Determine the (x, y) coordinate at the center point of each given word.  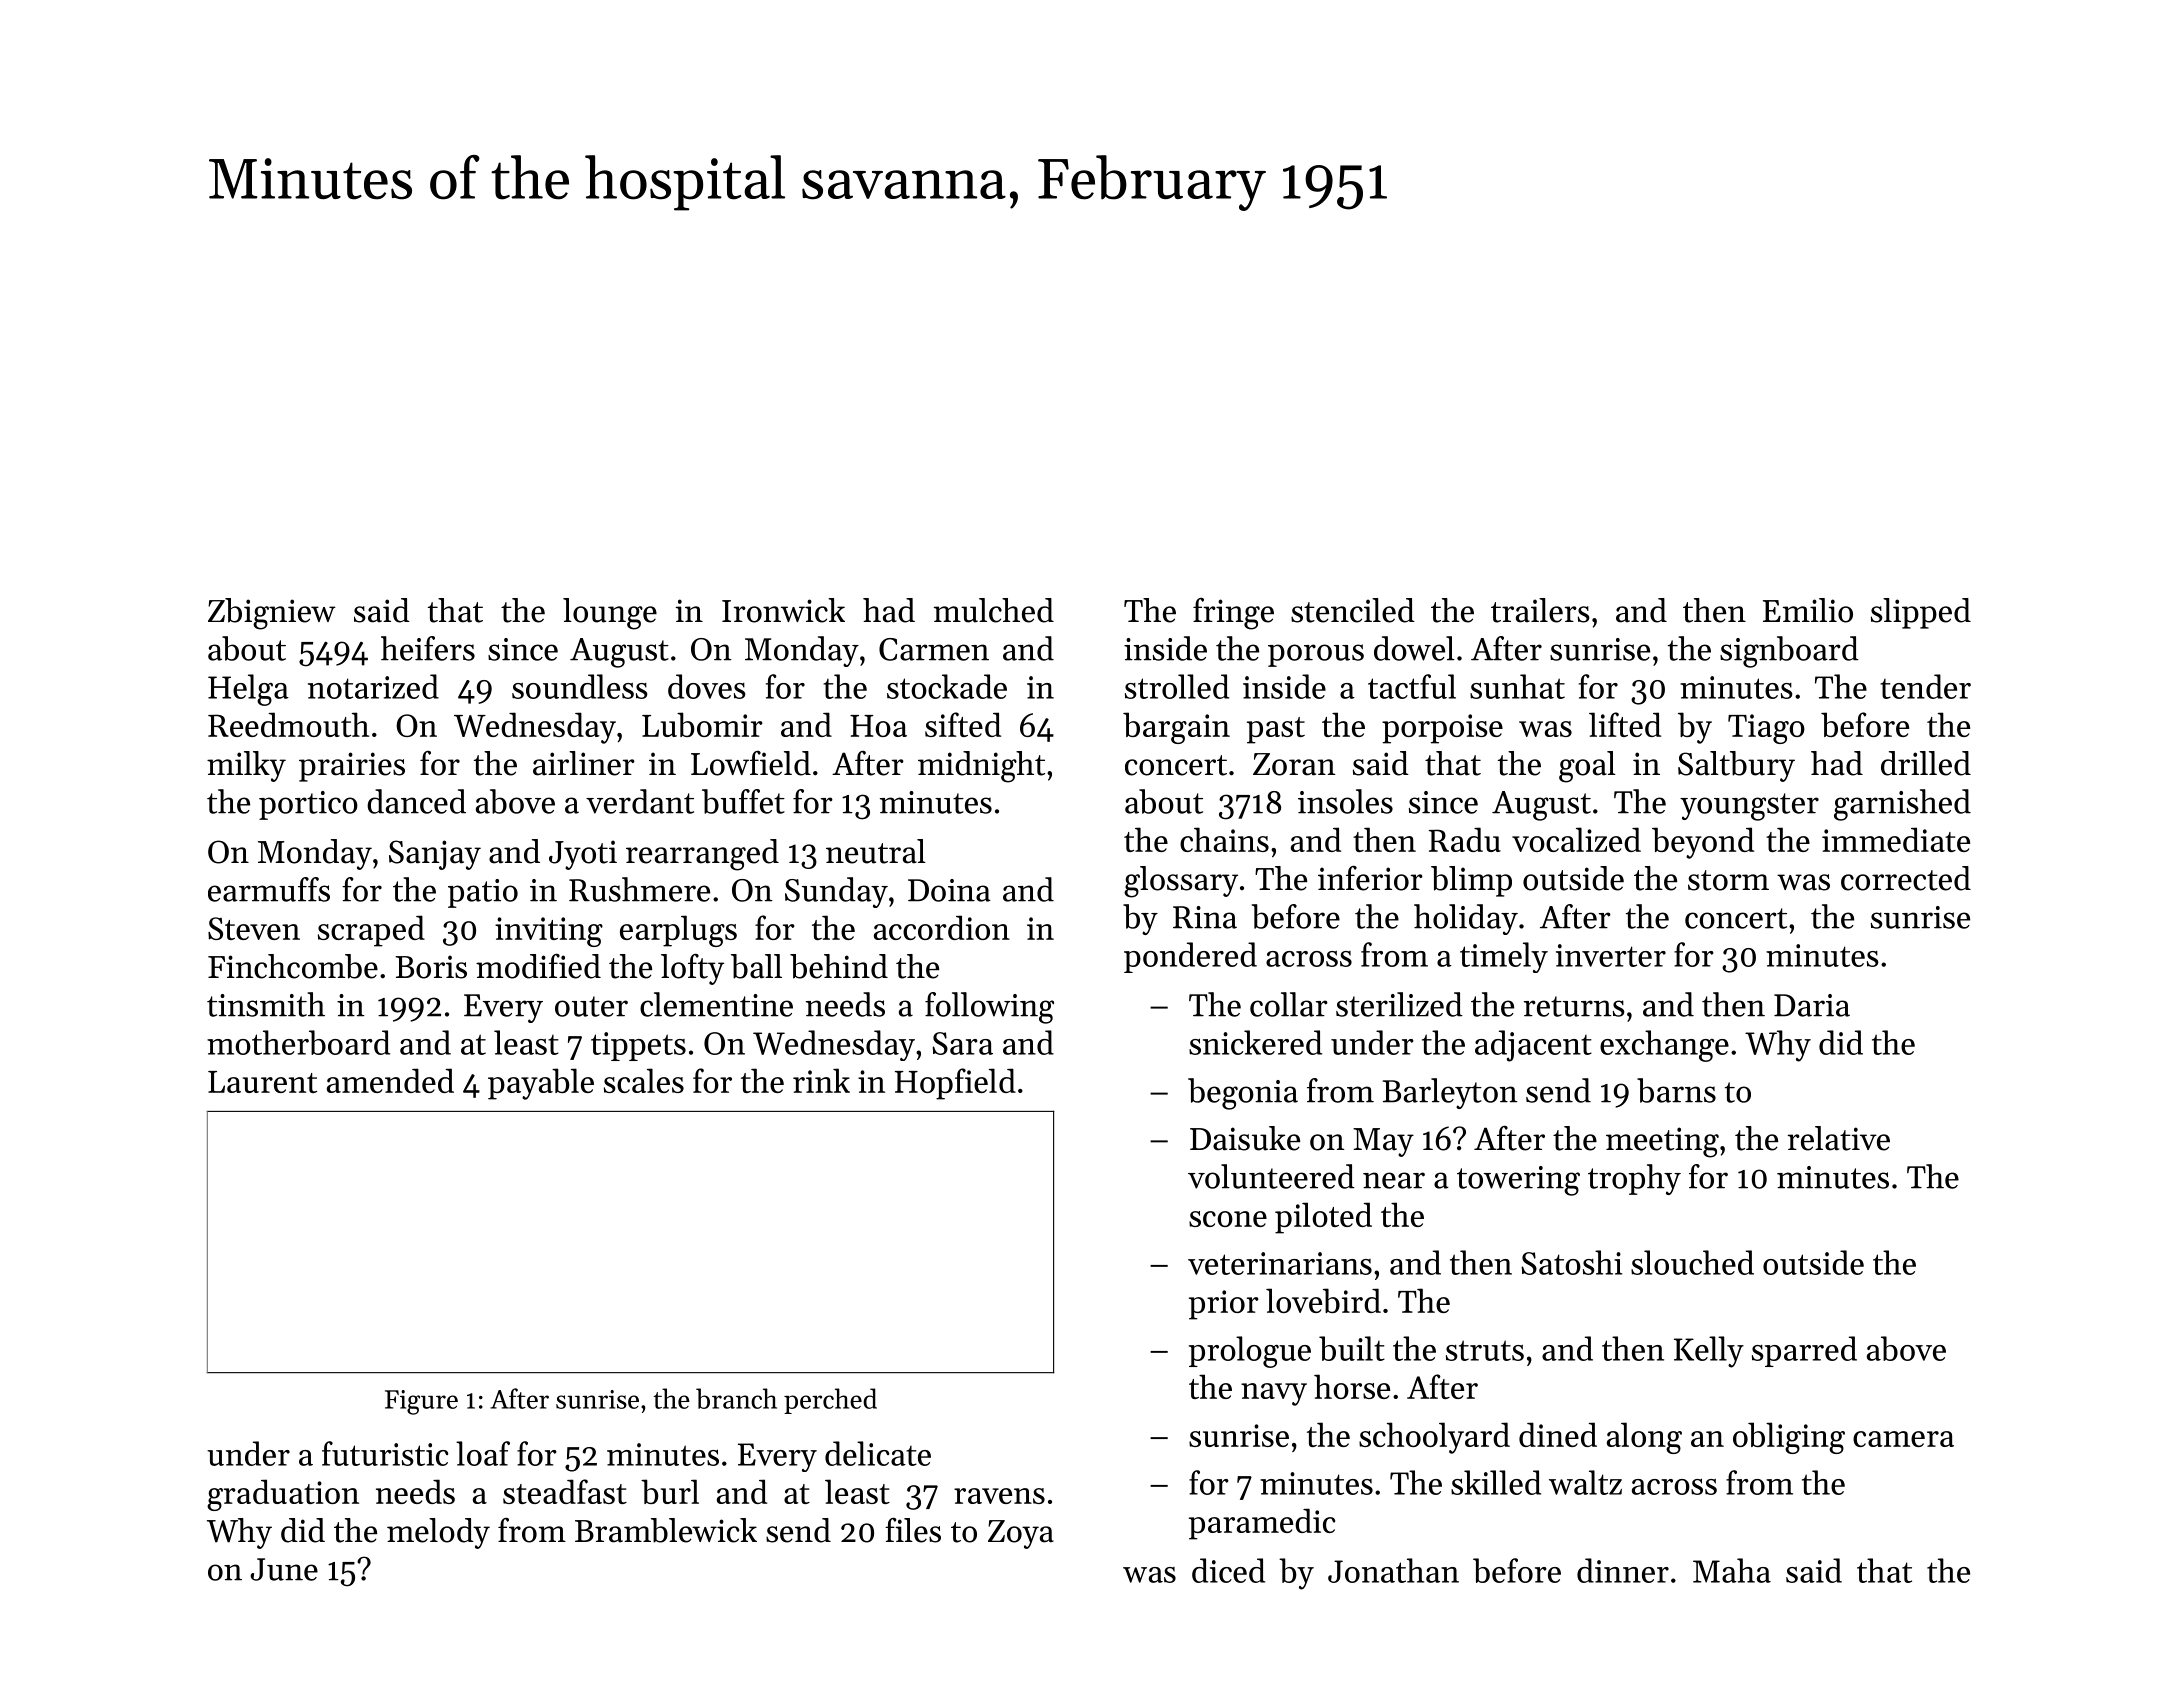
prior (1224, 1305)
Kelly (1709, 1352)
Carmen (934, 649)
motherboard (298, 1042)
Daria (1812, 1005)
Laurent (262, 1082)
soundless (580, 686)
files (913, 1530)
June (284, 1569)
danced (416, 801)
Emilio (1808, 610)
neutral (876, 851)
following (989, 1008)
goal (1587, 767)
